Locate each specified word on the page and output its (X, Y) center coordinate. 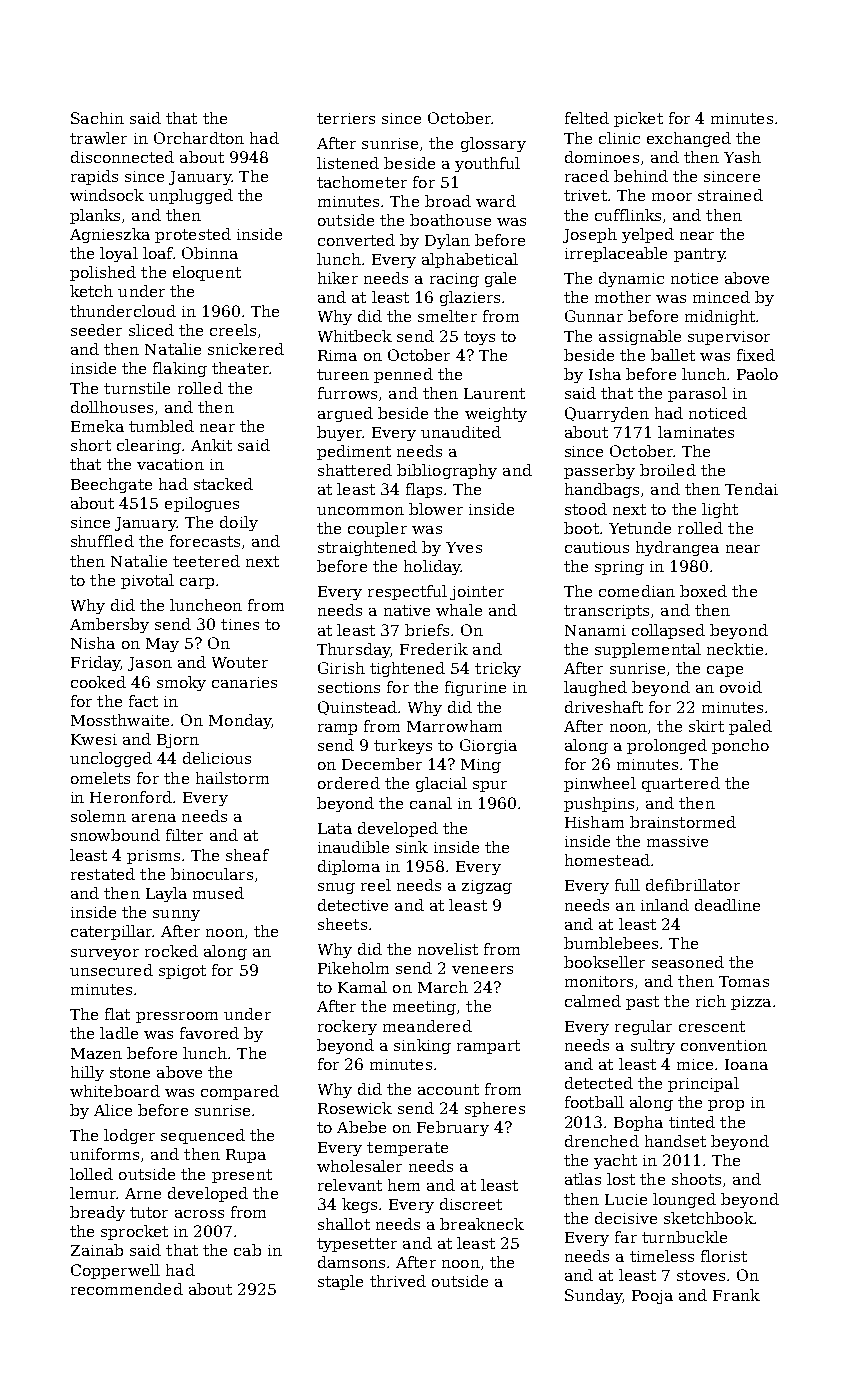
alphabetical (470, 260)
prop (726, 1105)
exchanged (689, 139)
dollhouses (112, 407)
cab (247, 1250)
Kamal (362, 987)
